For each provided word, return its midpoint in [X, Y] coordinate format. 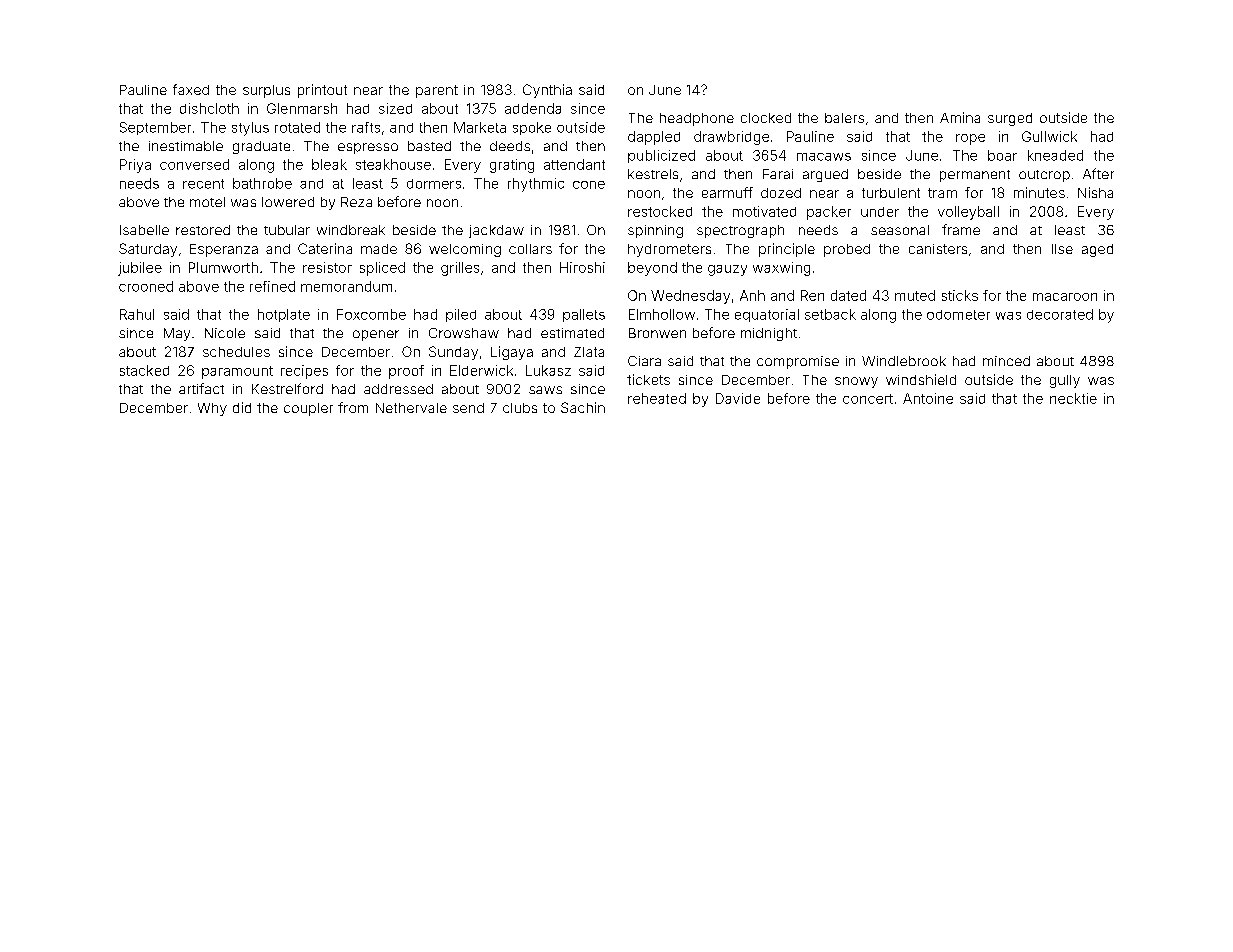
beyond [652, 269]
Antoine [928, 398]
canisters [938, 249]
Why [212, 409]
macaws [824, 157]
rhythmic [536, 185]
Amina [960, 117]
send [468, 408]
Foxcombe [371, 314]
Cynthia [547, 91]
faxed [191, 89]
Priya [135, 166]
